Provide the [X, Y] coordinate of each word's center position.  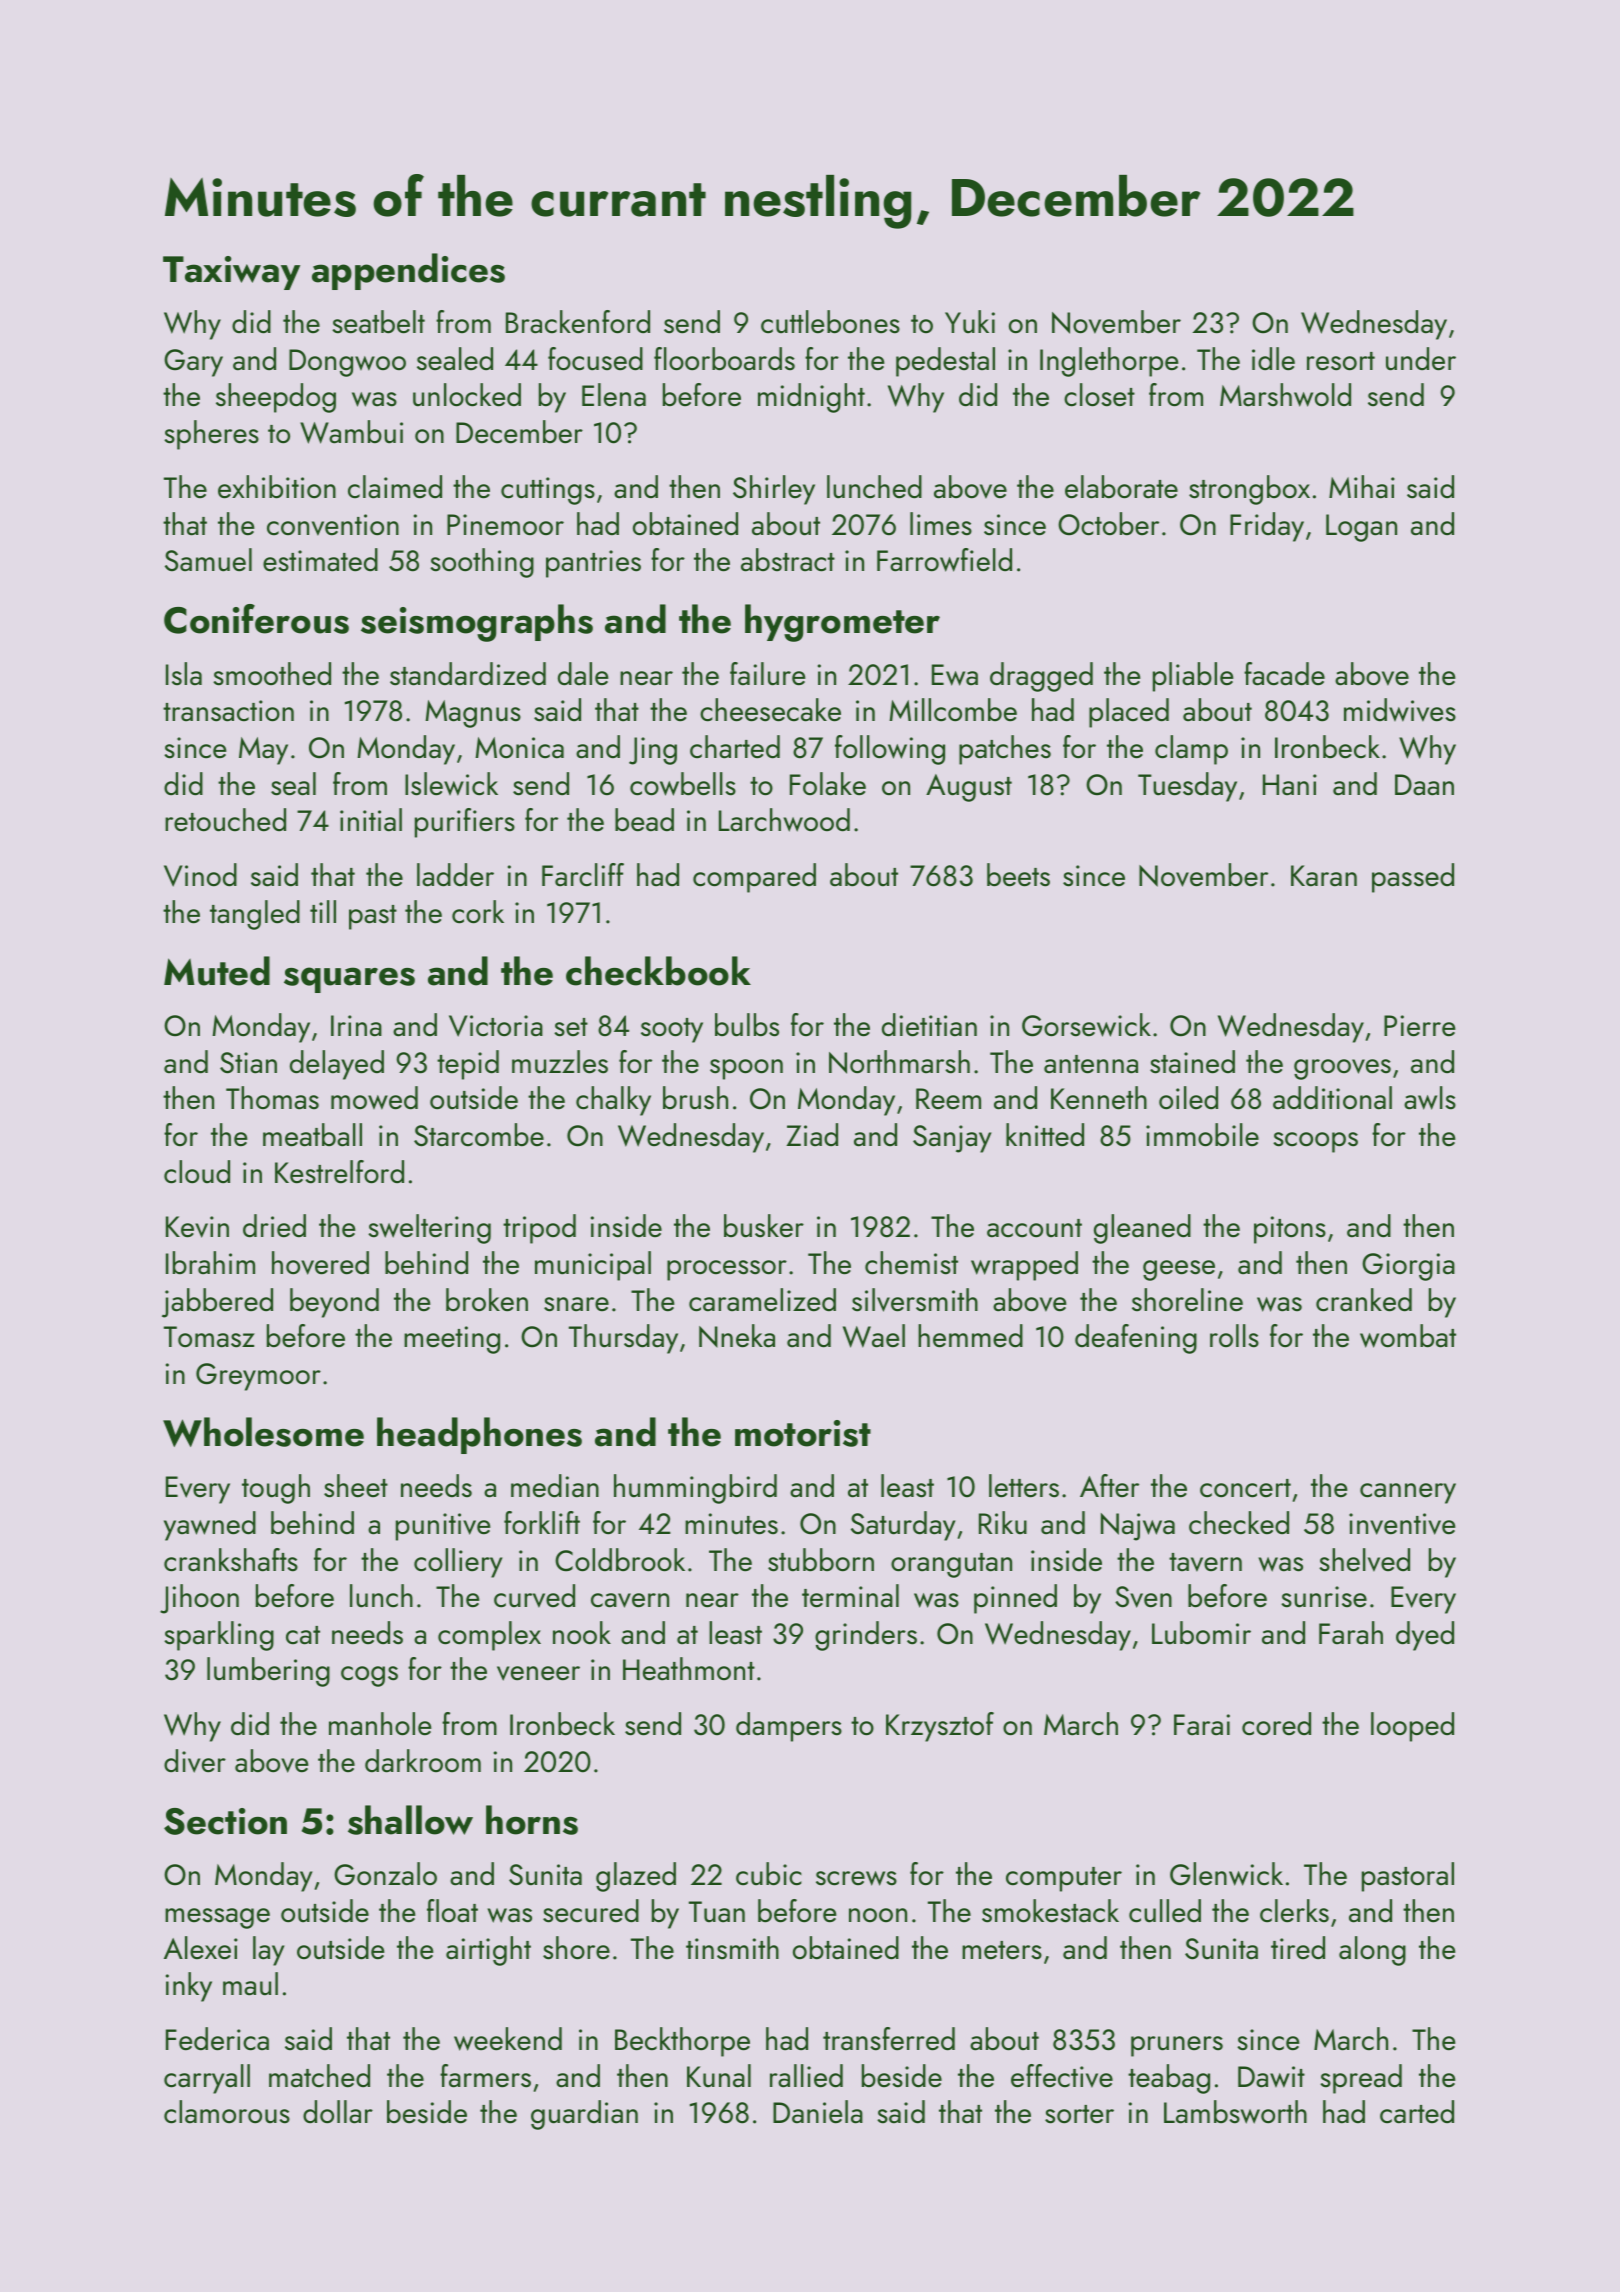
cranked [1364, 1300]
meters [1002, 1950]
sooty [672, 1030]
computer [1064, 1879]
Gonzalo [385, 1874]
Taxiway [231, 273]
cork [478, 912]
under [1421, 359]
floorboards [724, 359]
